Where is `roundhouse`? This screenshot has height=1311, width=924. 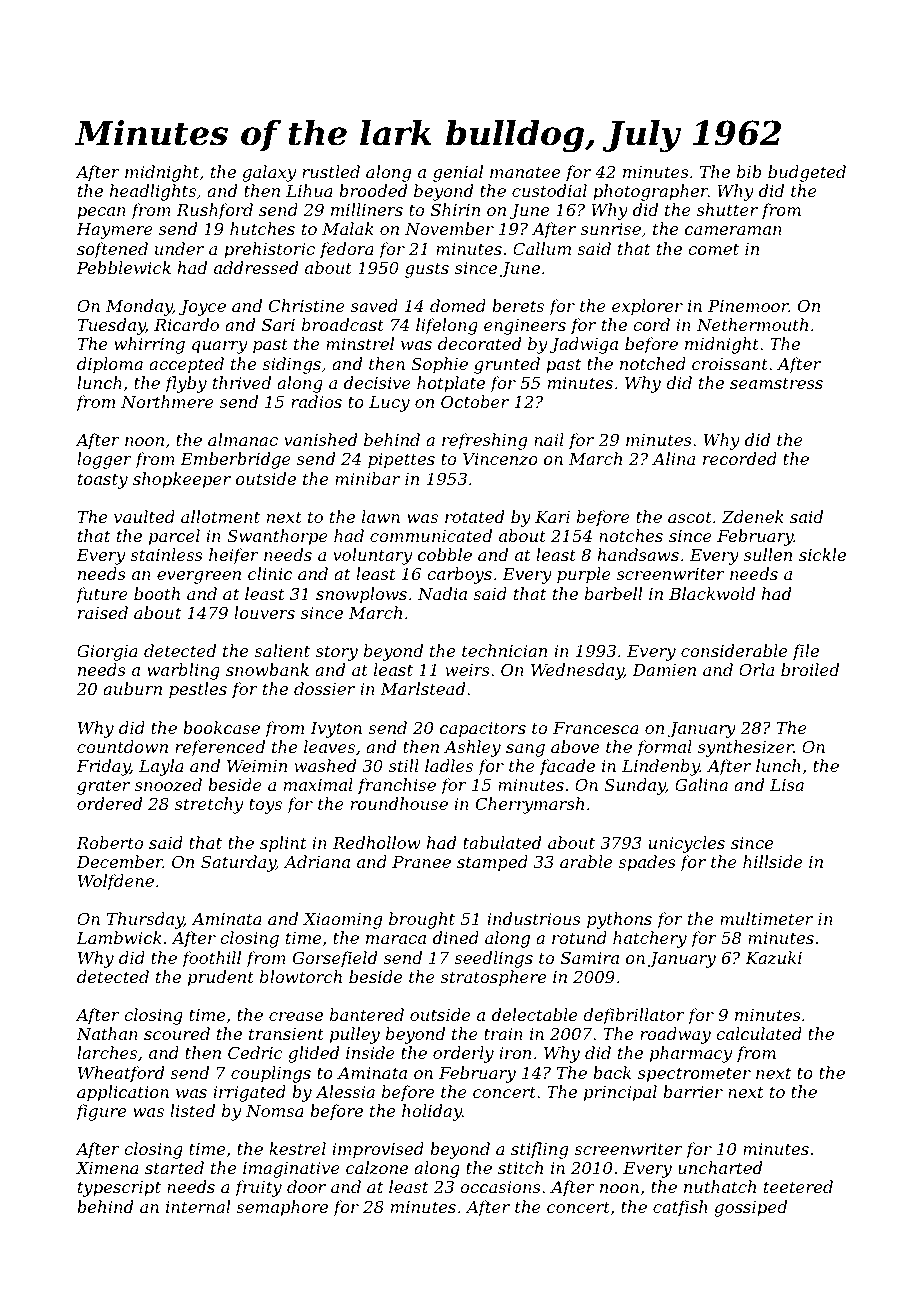 roundhouse is located at coordinates (399, 803).
